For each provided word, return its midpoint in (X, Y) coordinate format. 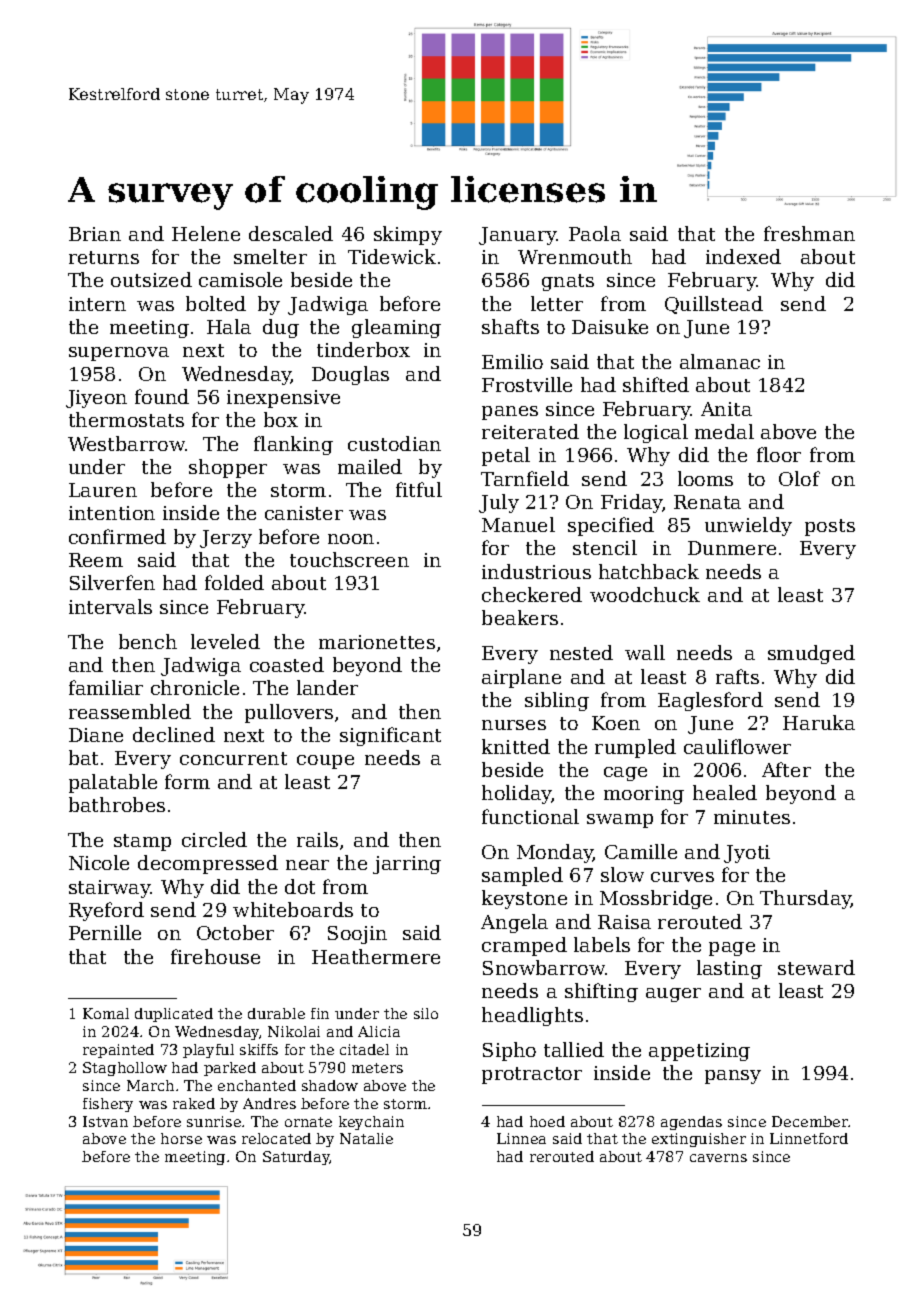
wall (645, 652)
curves (682, 877)
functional (530, 816)
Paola (595, 233)
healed (725, 792)
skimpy (408, 235)
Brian (95, 234)
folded (234, 582)
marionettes (377, 642)
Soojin (357, 935)
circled (214, 839)
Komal (106, 1013)
